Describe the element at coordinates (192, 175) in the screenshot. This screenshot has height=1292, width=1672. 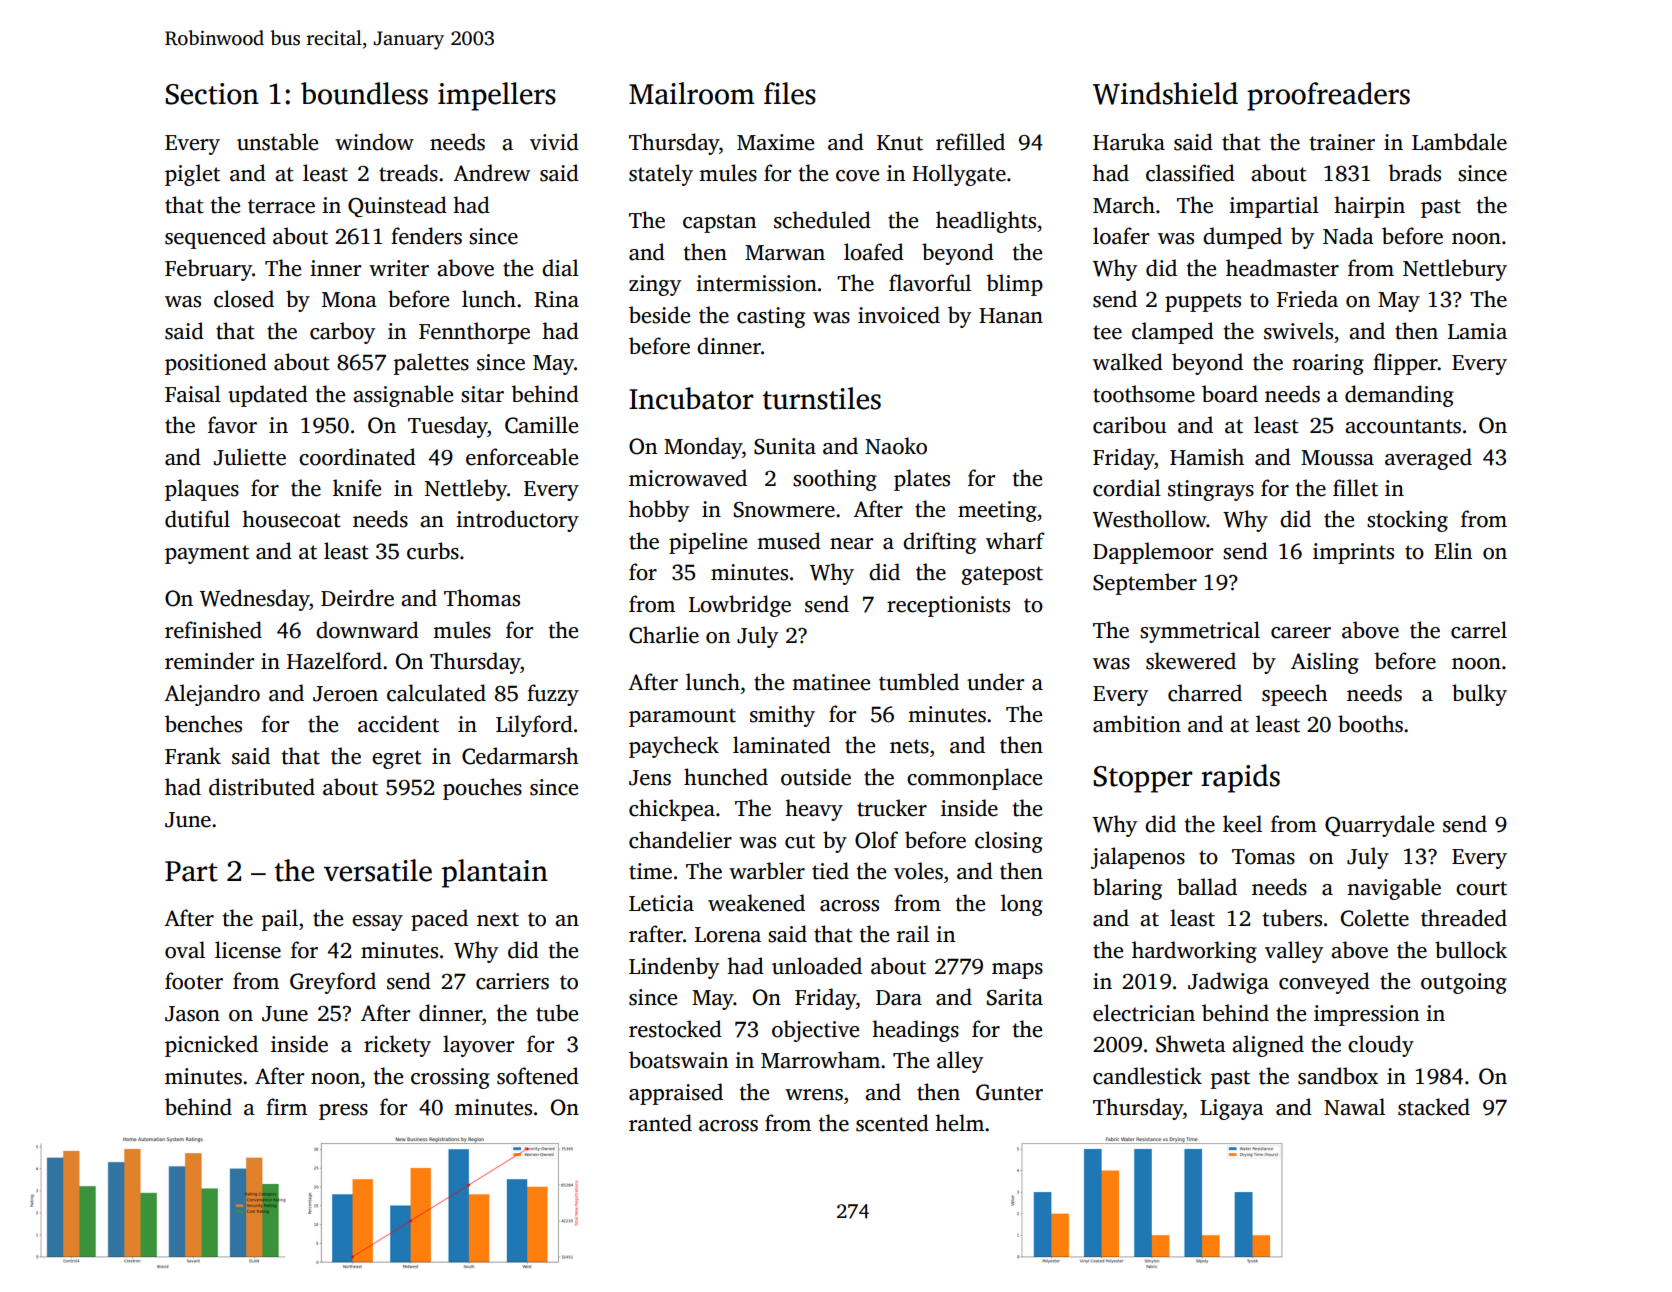
I see `piglet` at that location.
